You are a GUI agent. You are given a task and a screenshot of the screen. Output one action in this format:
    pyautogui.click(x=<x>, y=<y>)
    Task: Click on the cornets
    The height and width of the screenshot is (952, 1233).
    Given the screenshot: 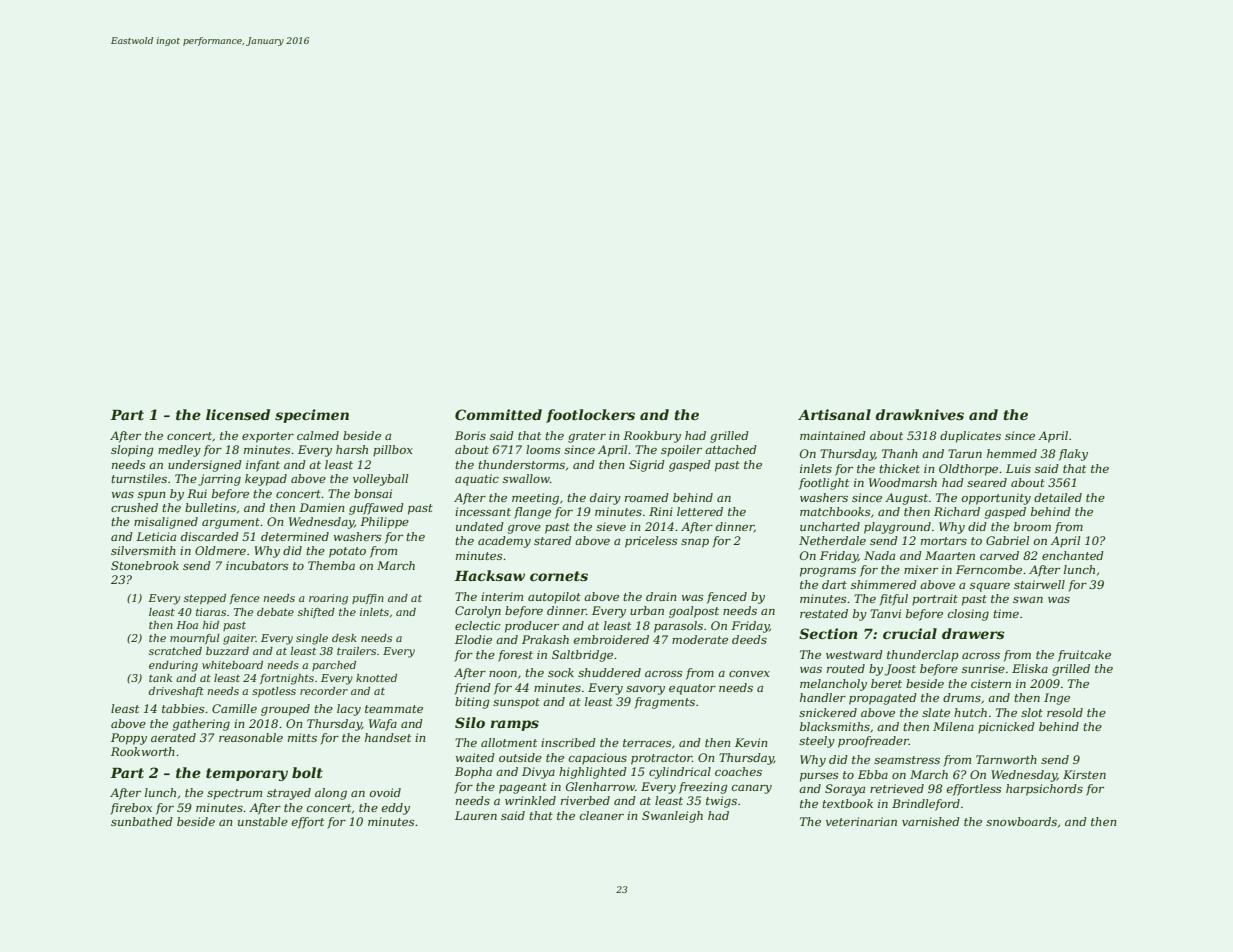 What is the action you would take?
    pyautogui.click(x=559, y=576)
